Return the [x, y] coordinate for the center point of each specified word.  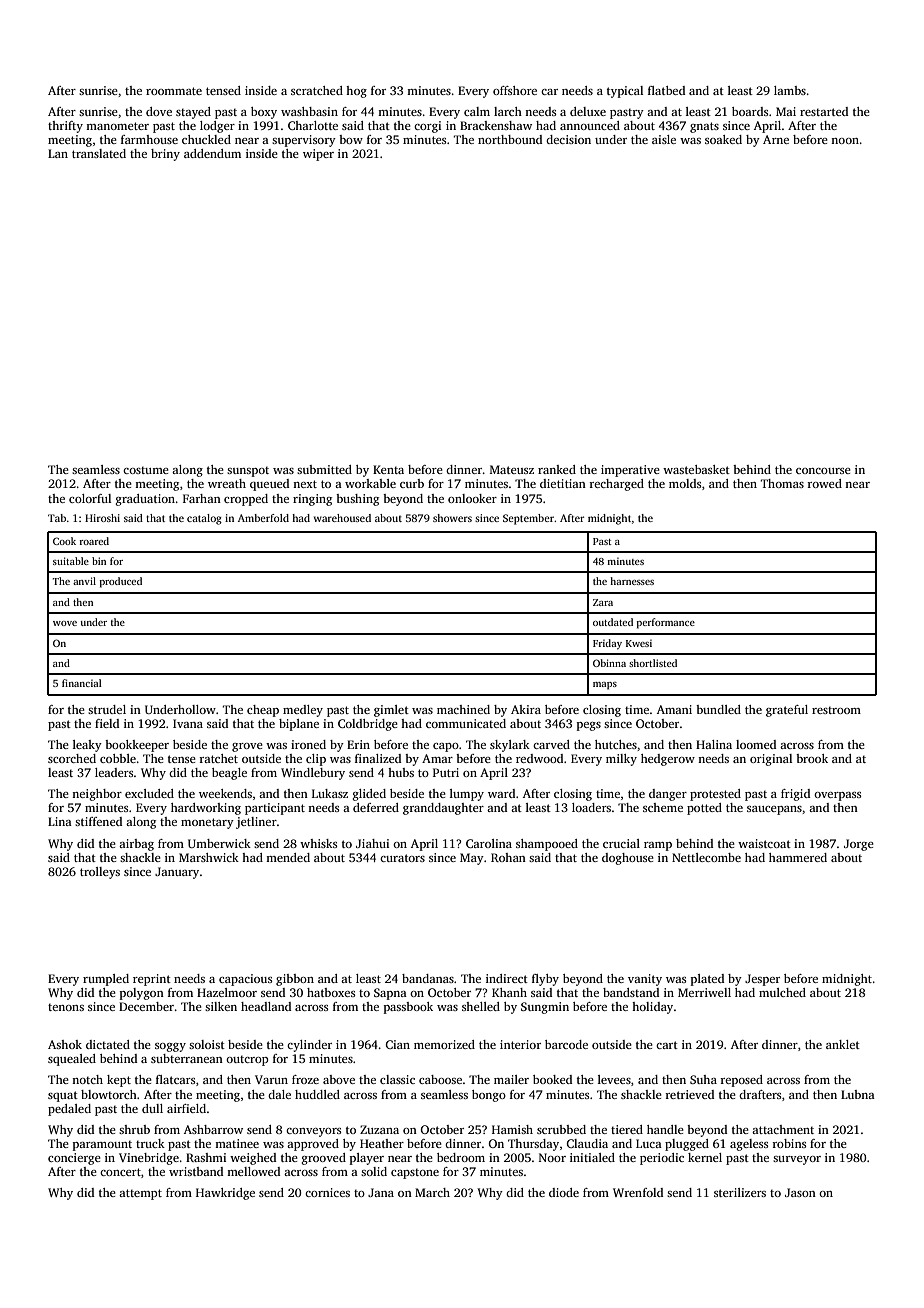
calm [477, 111]
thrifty [65, 127]
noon [845, 141]
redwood [539, 758]
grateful [787, 711]
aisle [664, 139]
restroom [836, 710]
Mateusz [512, 469]
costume [146, 470]
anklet [843, 1044]
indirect [507, 978]
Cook [64, 541]
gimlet [391, 711]
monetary [207, 823]
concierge [74, 1159]
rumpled [106, 980]
